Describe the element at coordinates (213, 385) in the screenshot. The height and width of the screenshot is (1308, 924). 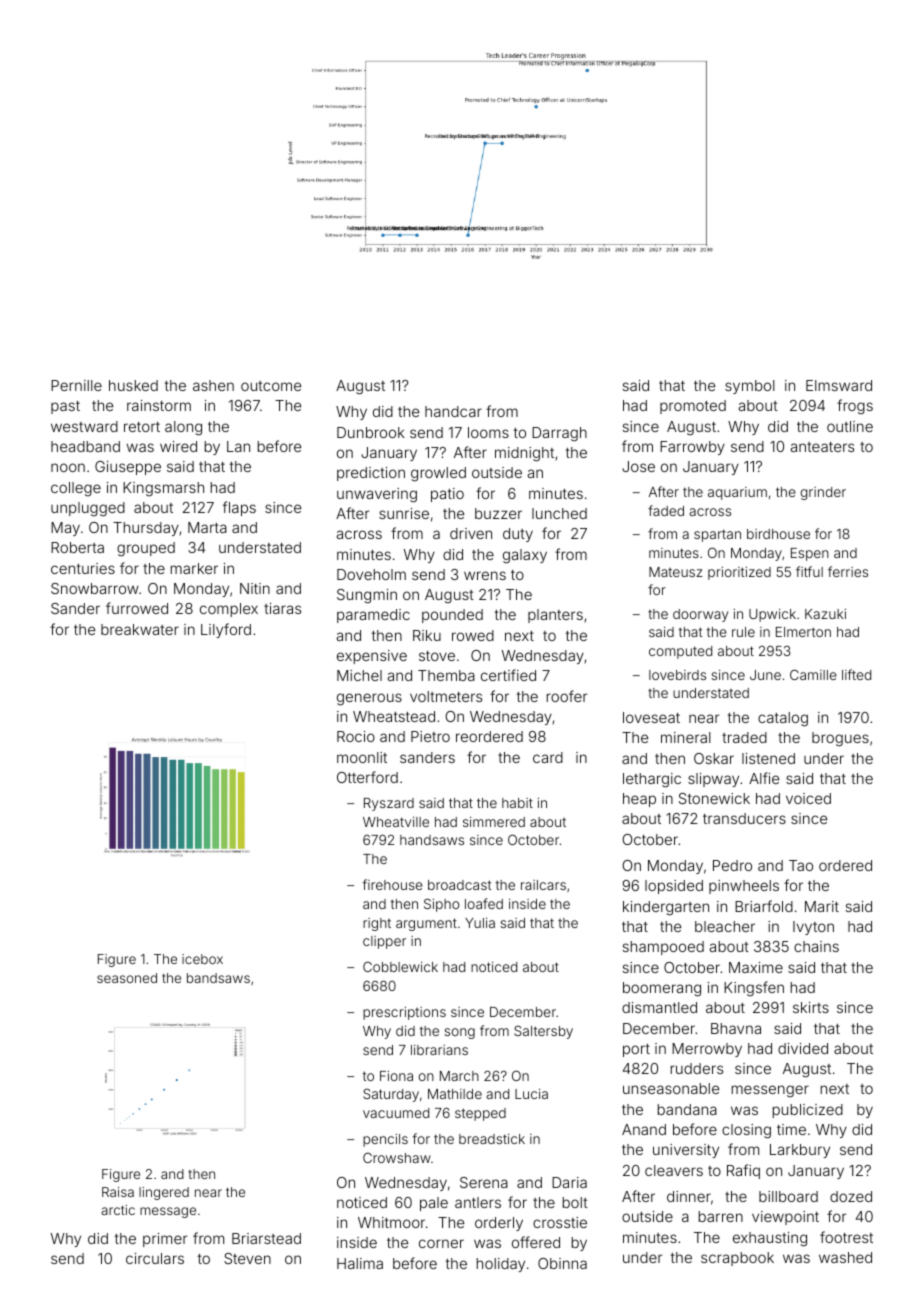
I see `ashen` at that location.
